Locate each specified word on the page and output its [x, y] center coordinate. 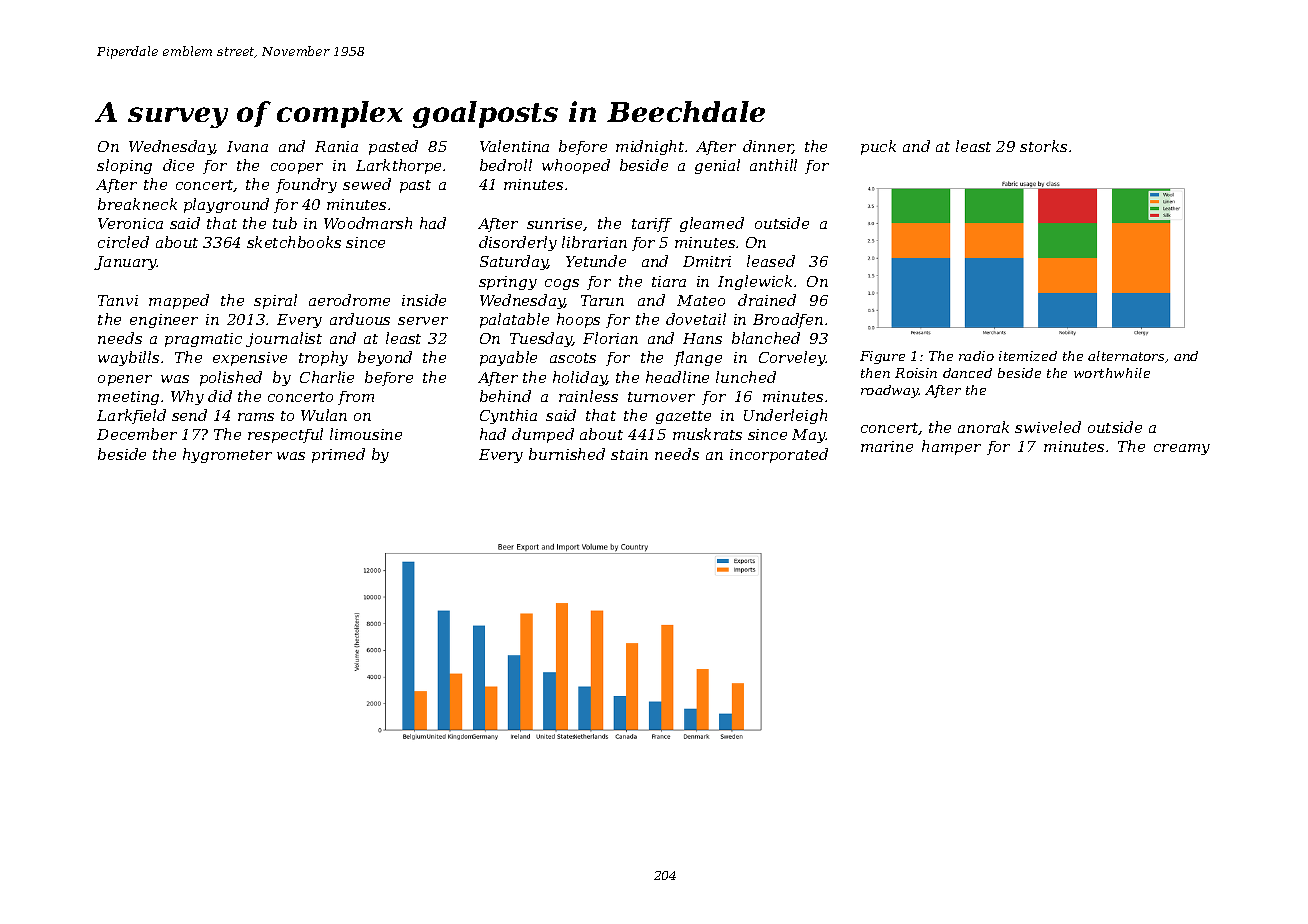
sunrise [554, 223]
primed [338, 455]
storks [1043, 146]
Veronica [130, 223]
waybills [128, 358]
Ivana [247, 146]
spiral [275, 301]
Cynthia [508, 416]
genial [717, 166]
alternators [1126, 356]
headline [677, 377]
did [220, 396]
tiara [669, 281]
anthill [773, 165]
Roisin [916, 373]
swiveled [1048, 427]
